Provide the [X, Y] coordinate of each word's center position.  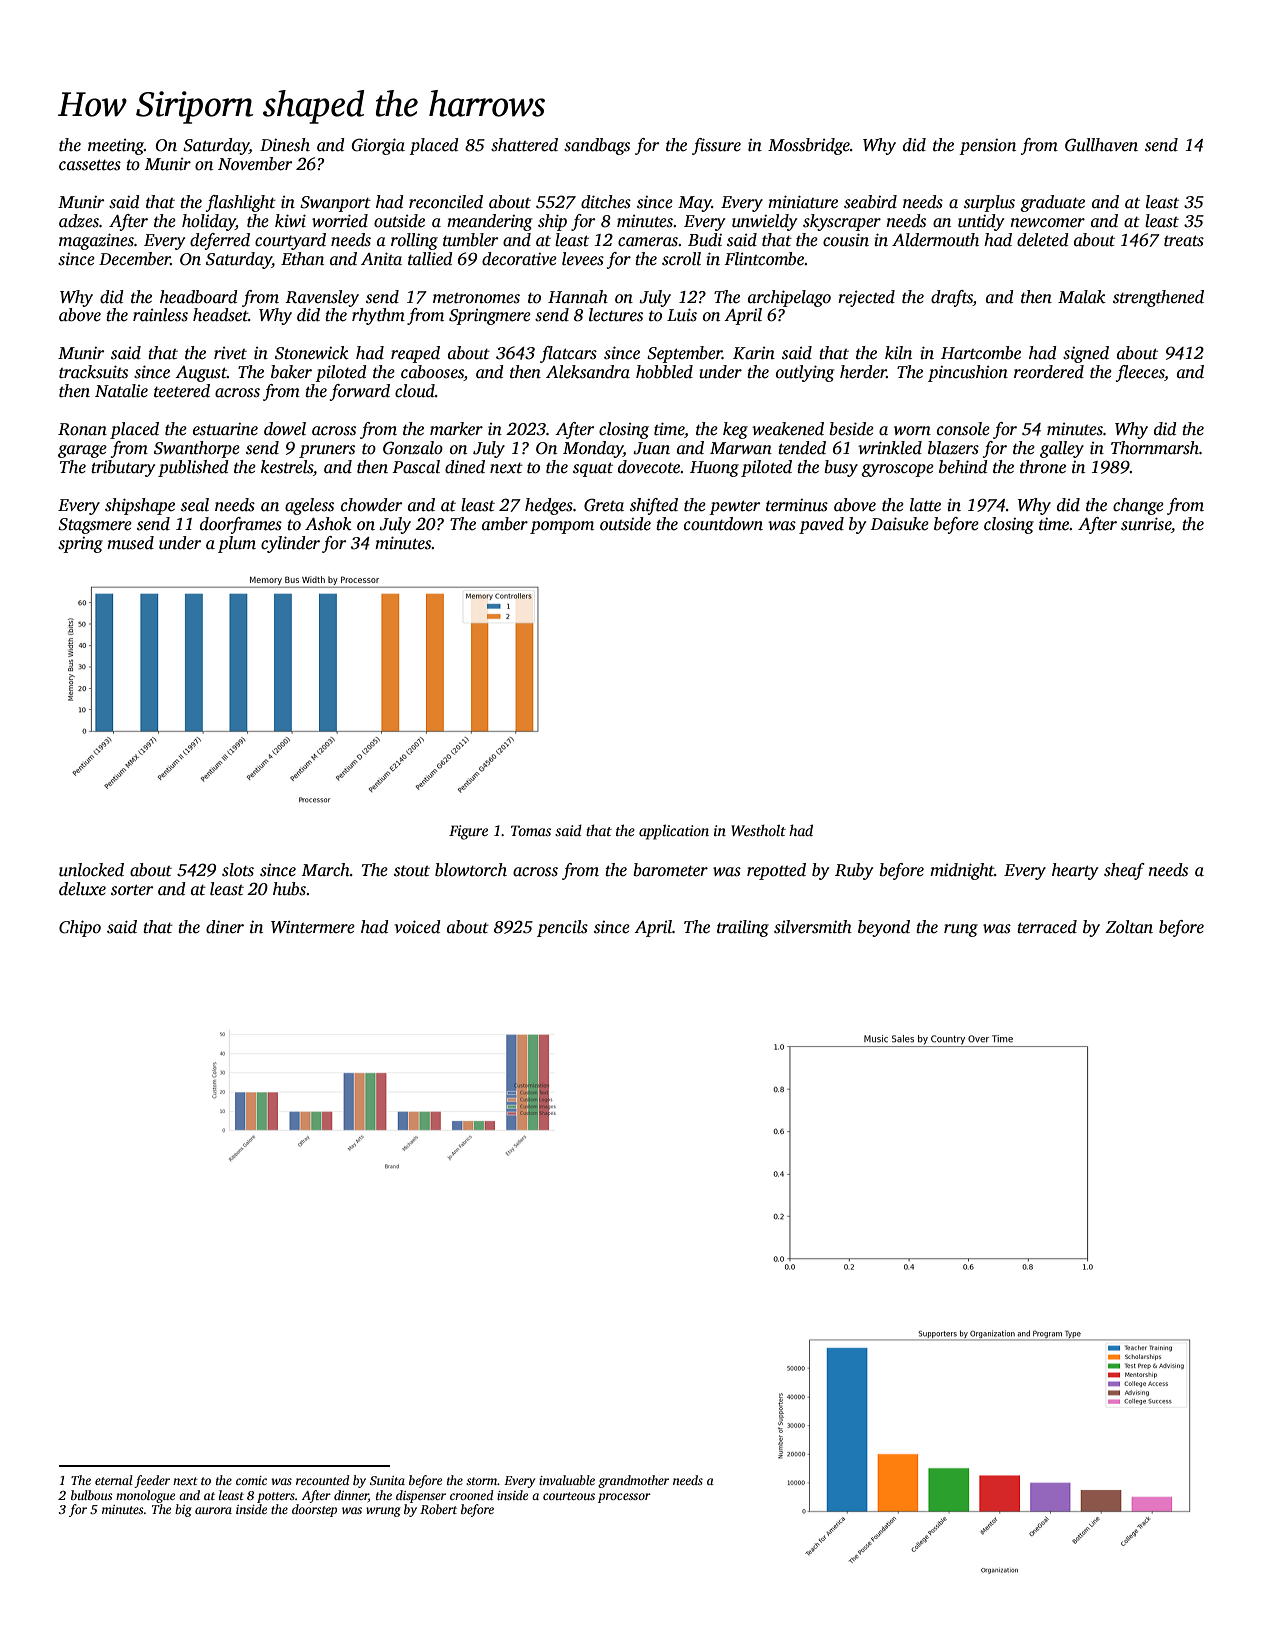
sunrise [1146, 524]
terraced [1047, 927]
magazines [96, 241]
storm [481, 1481]
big [183, 1510]
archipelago [789, 298]
